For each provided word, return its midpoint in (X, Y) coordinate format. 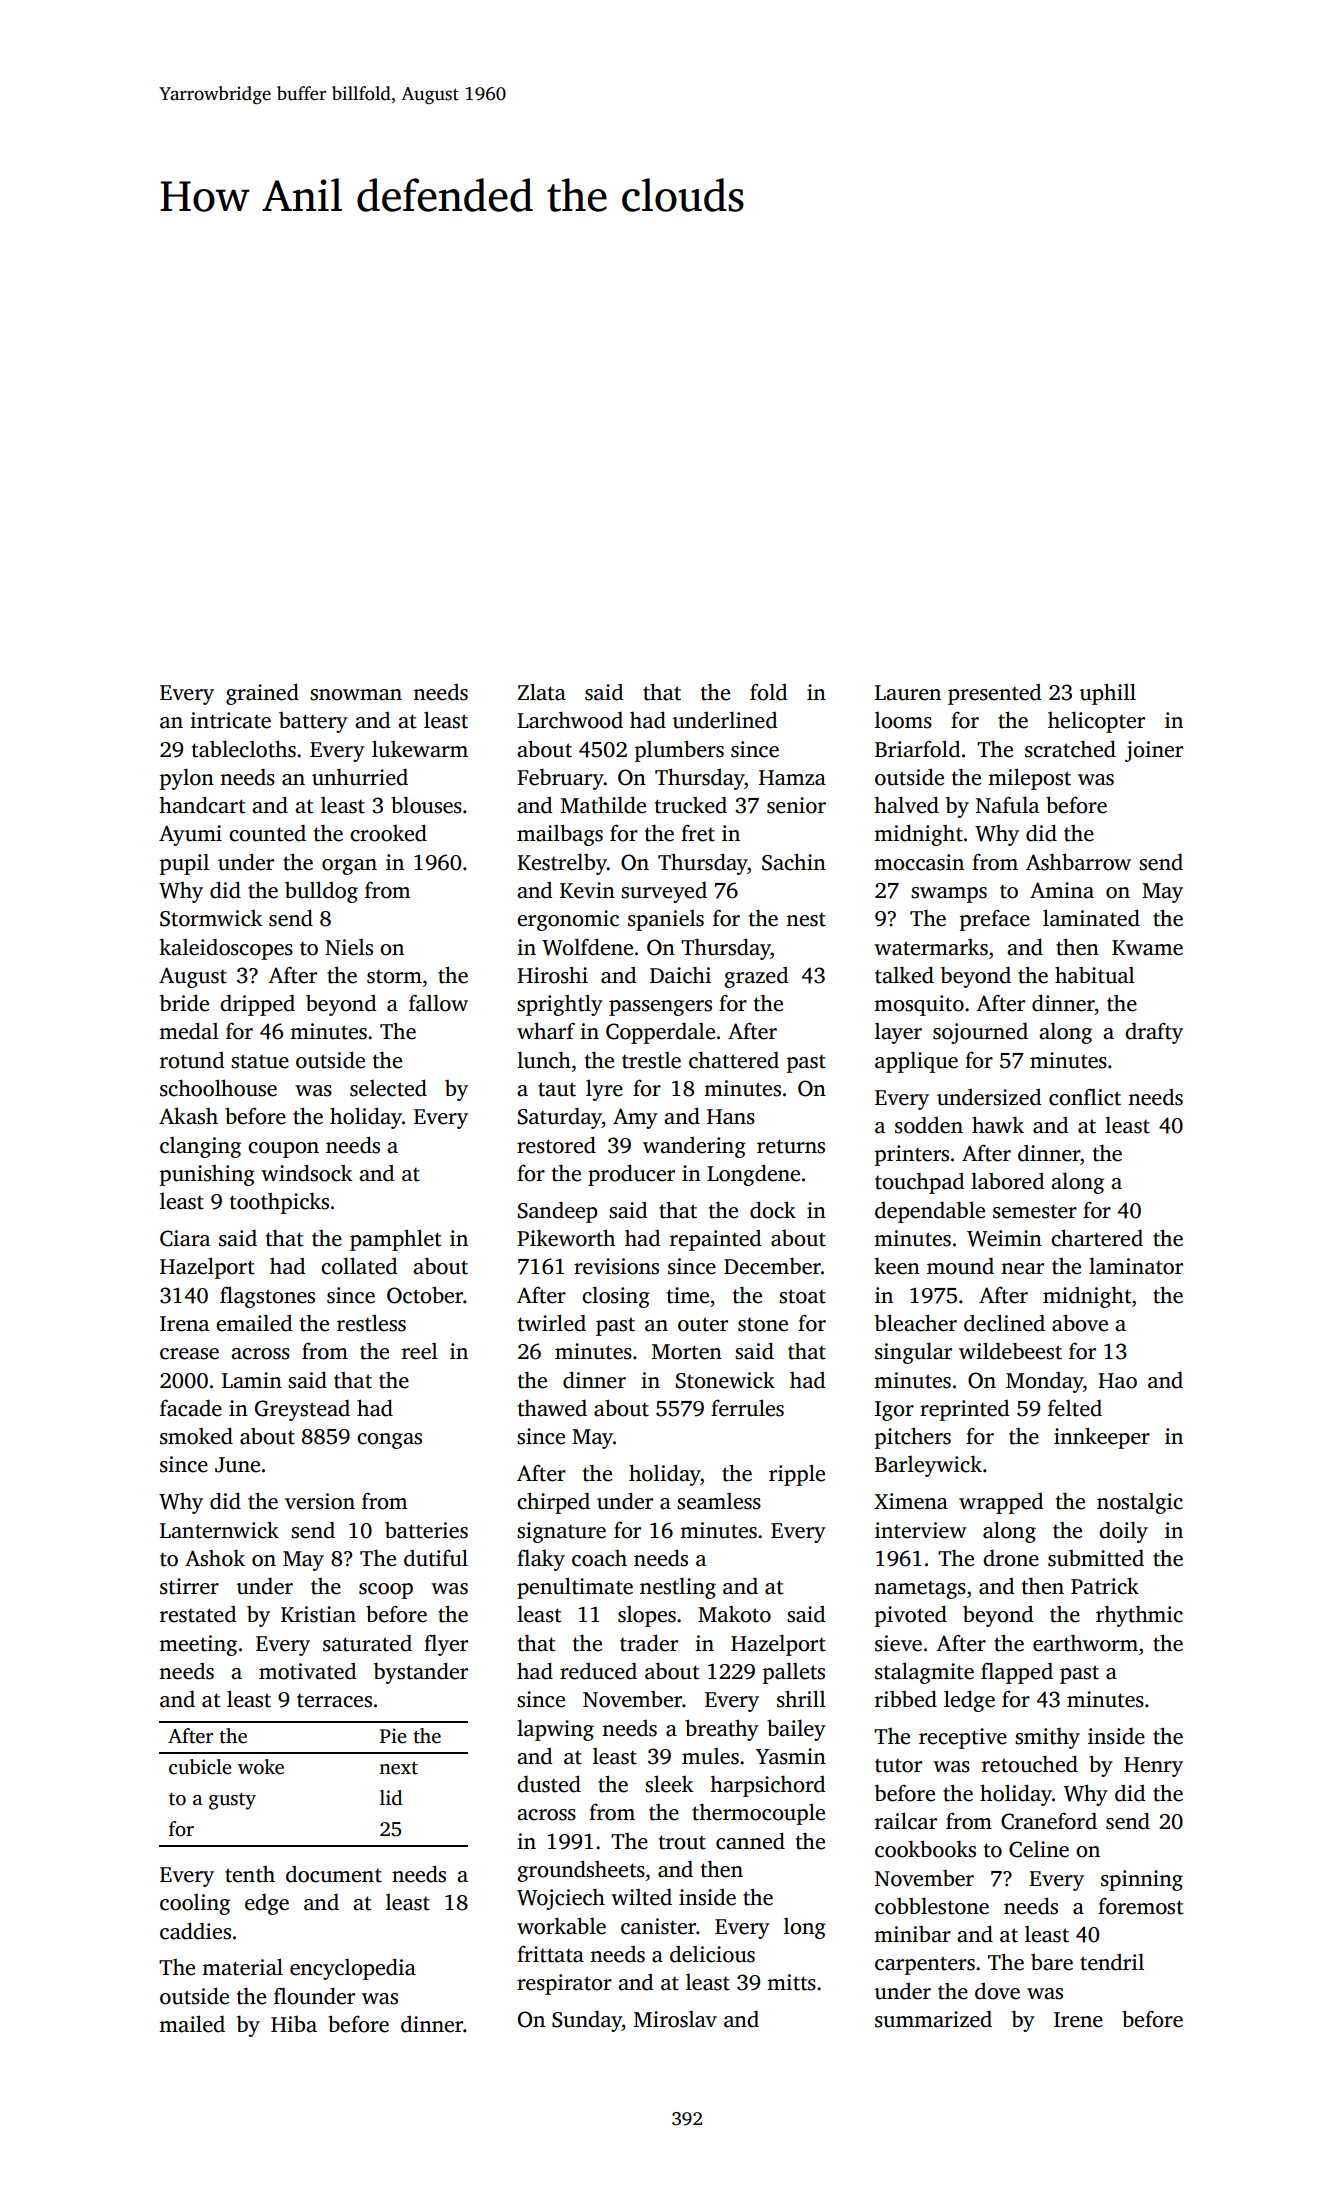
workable (561, 1926)
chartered (1097, 1238)
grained (262, 694)
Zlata (542, 692)
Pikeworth (566, 1238)
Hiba (294, 2024)
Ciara (185, 1238)
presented (994, 694)
